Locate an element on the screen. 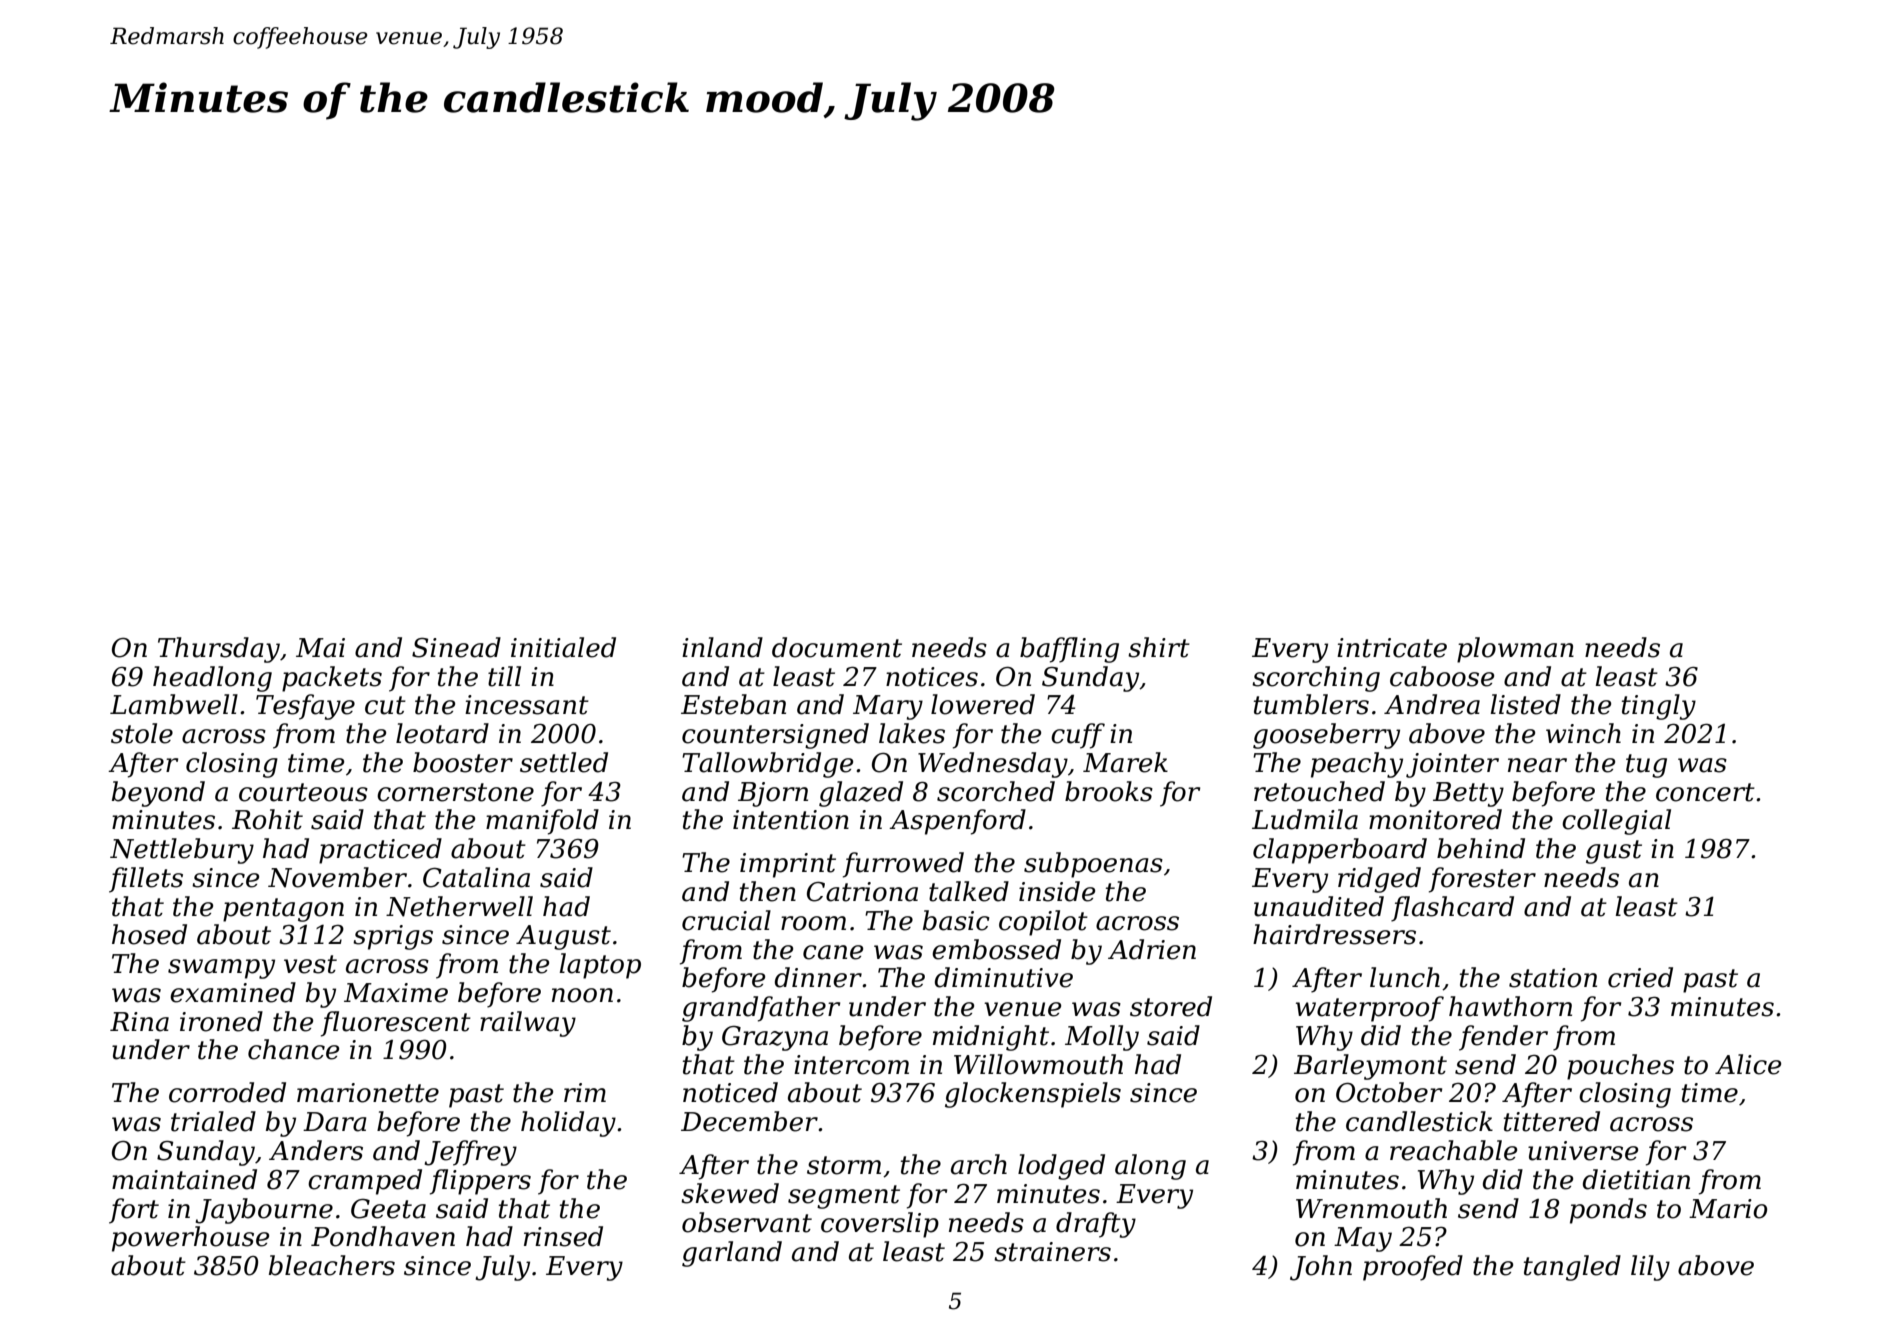  fillets is located at coordinates (146, 880).
